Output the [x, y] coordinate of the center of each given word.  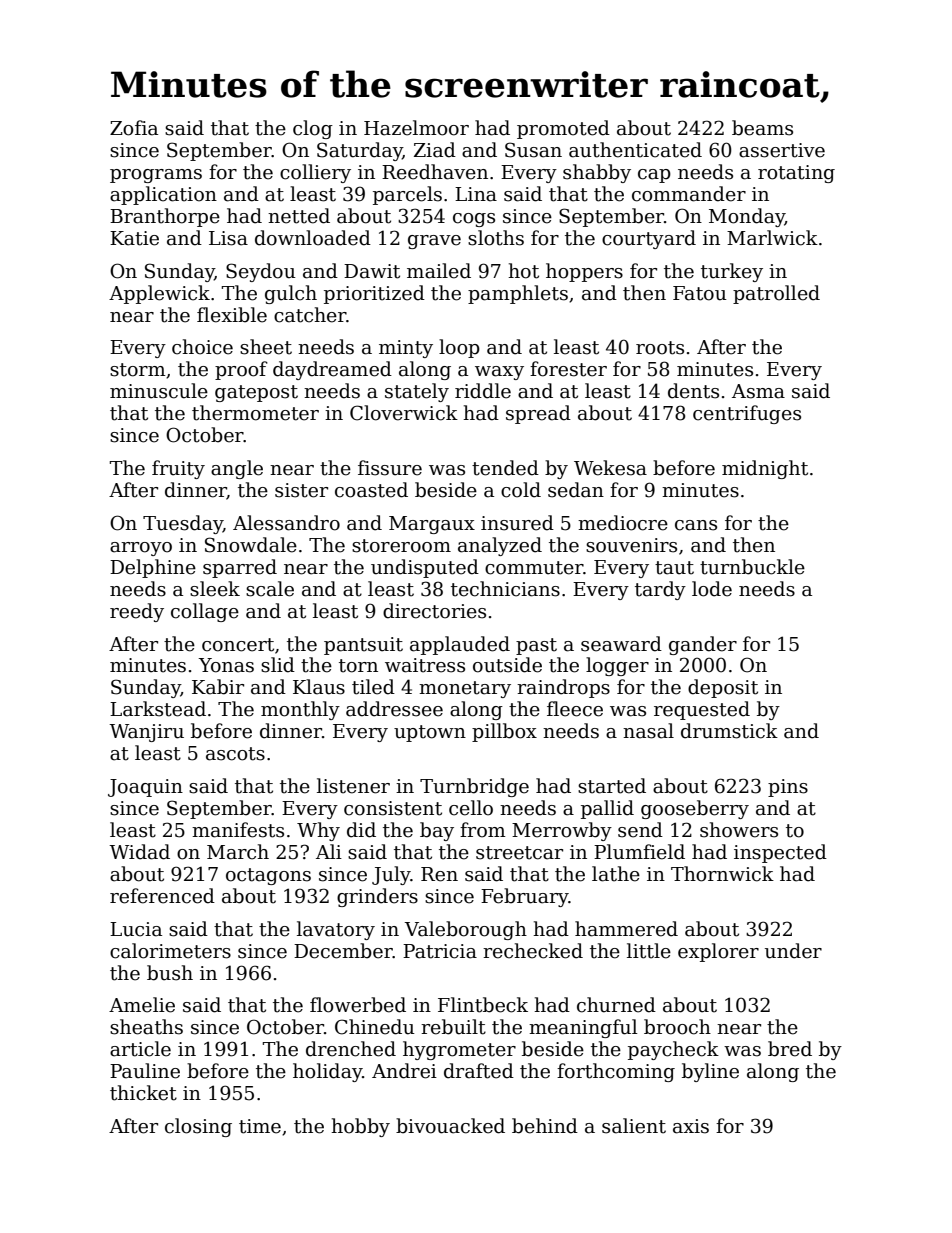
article [140, 1049]
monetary [465, 689]
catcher [310, 315]
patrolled [776, 294]
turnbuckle [752, 567]
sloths [496, 238]
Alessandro [286, 523]
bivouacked [450, 1126]
